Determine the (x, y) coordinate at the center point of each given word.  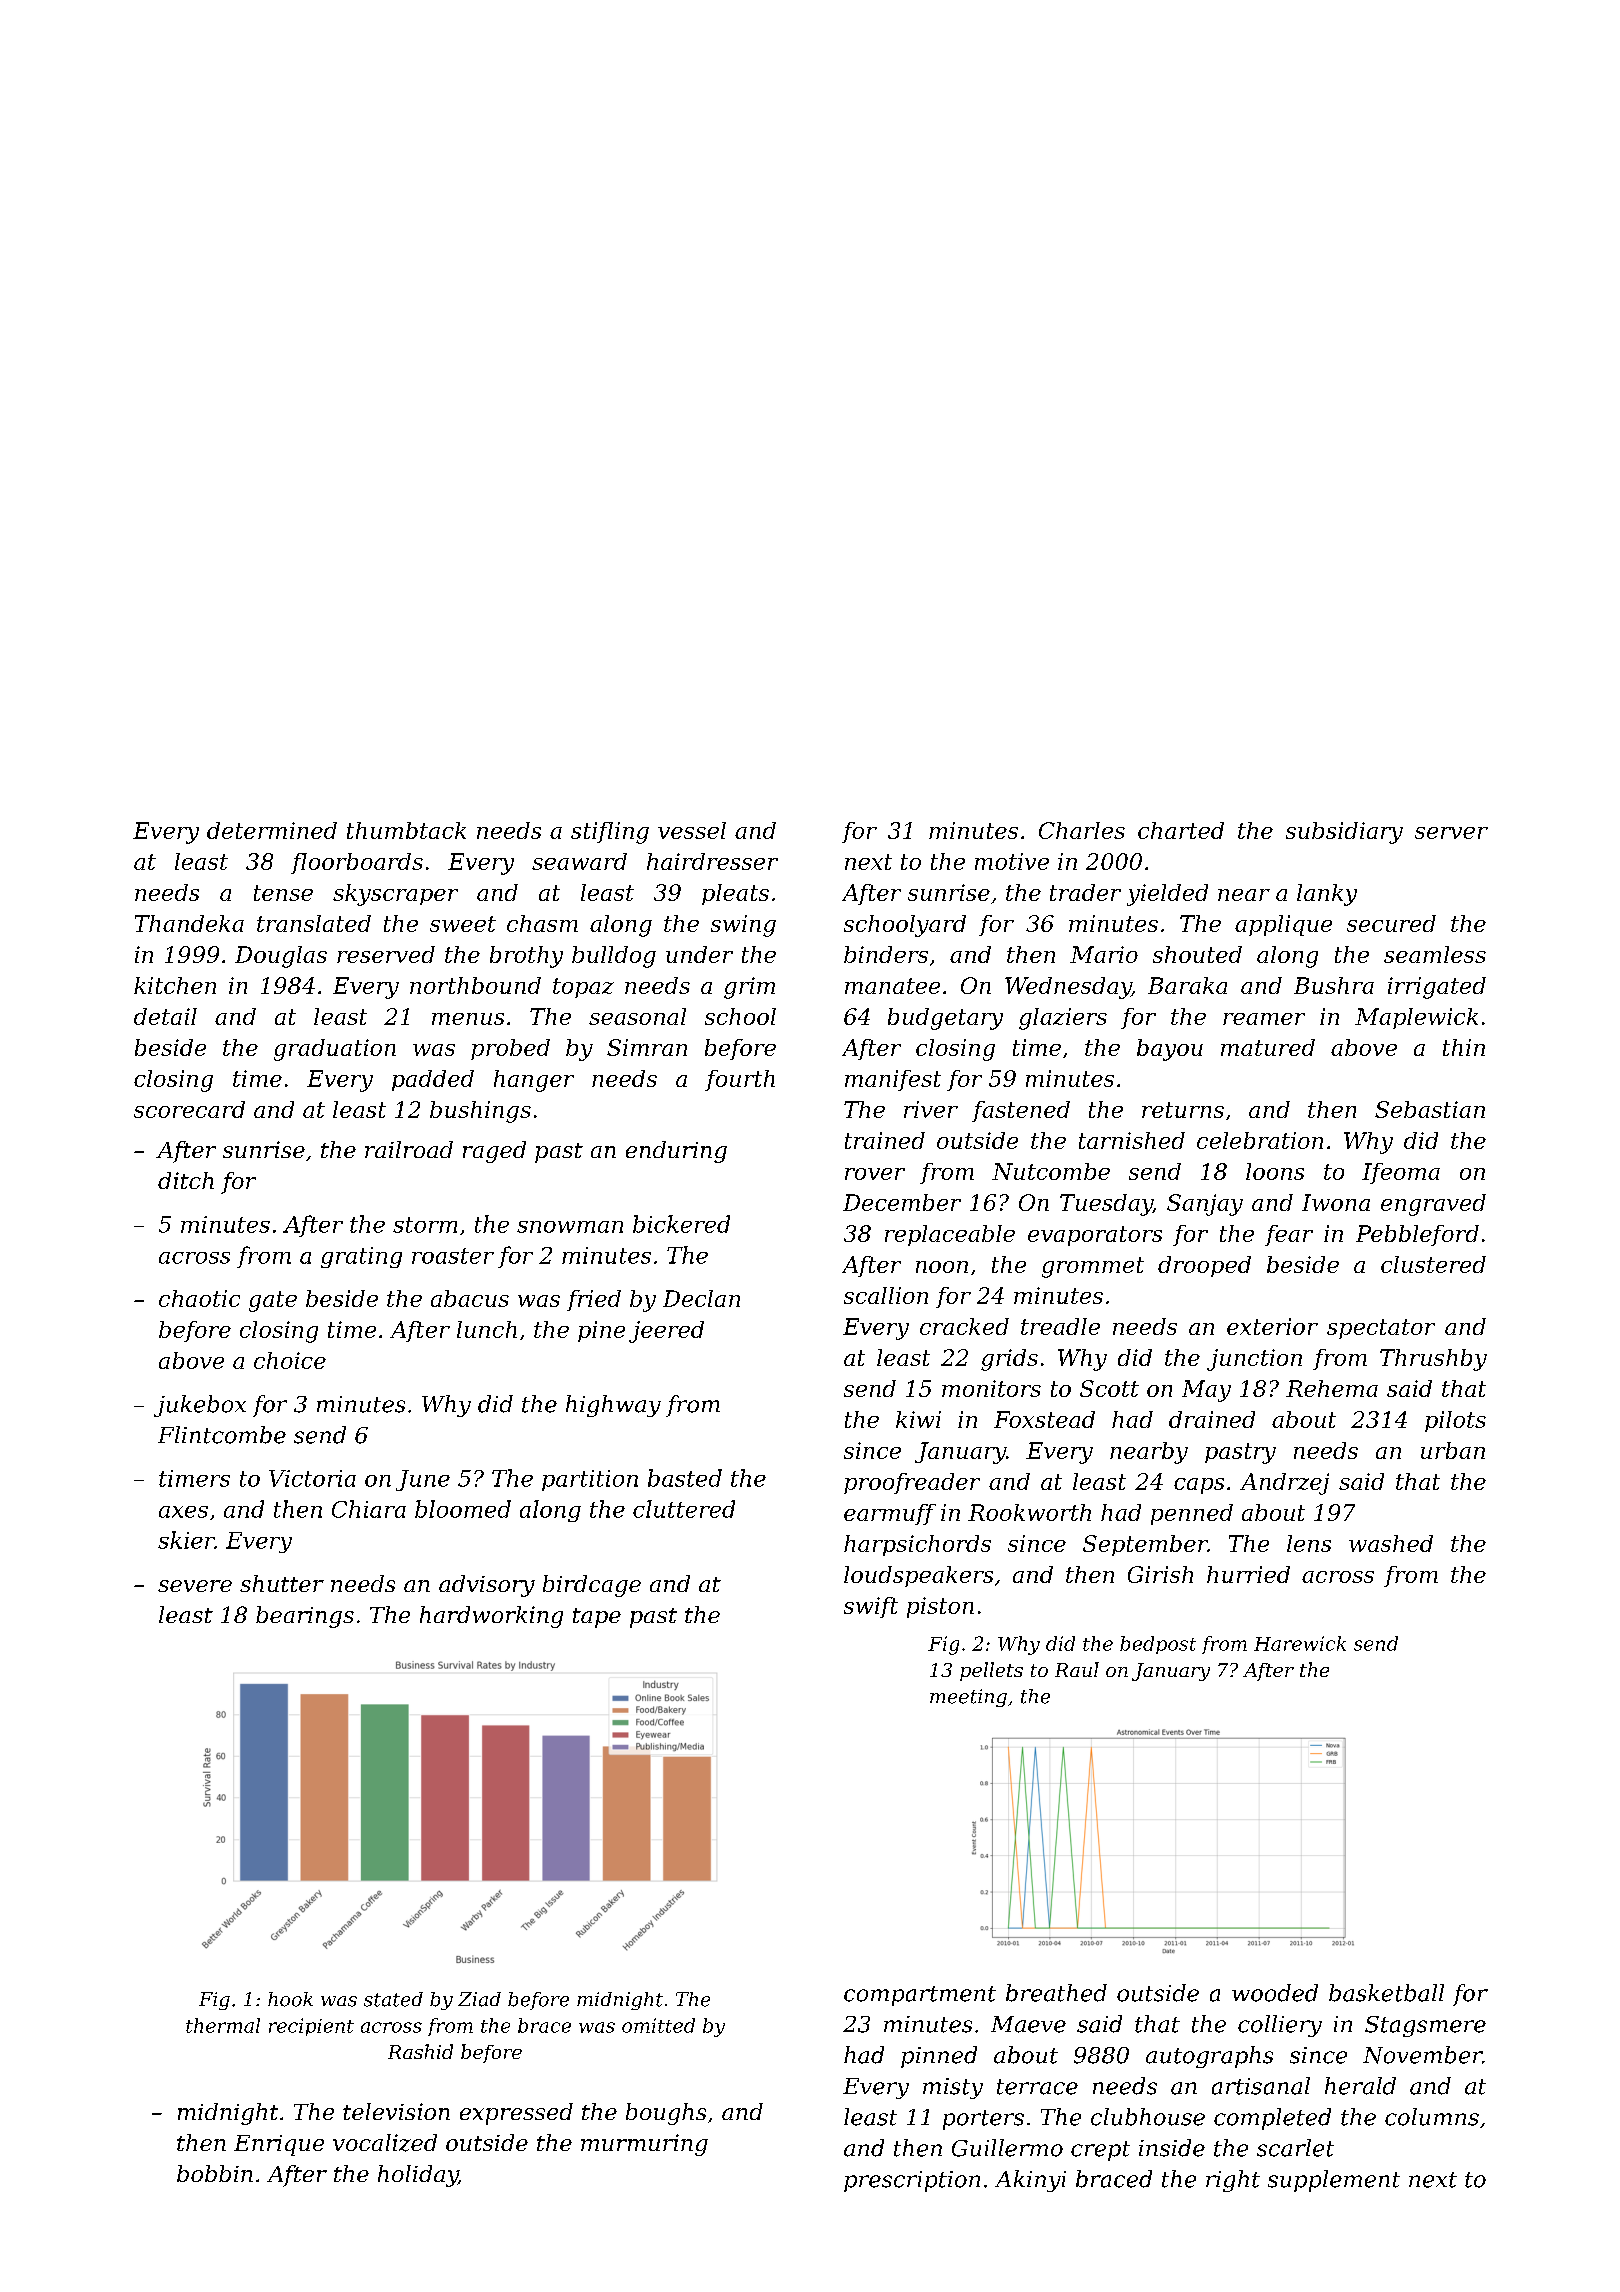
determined (272, 830)
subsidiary (1344, 833)
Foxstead (1044, 1419)
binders (886, 954)
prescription (912, 2181)
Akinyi (1030, 2181)
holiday (418, 2176)
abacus (470, 1298)
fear (1289, 1235)
